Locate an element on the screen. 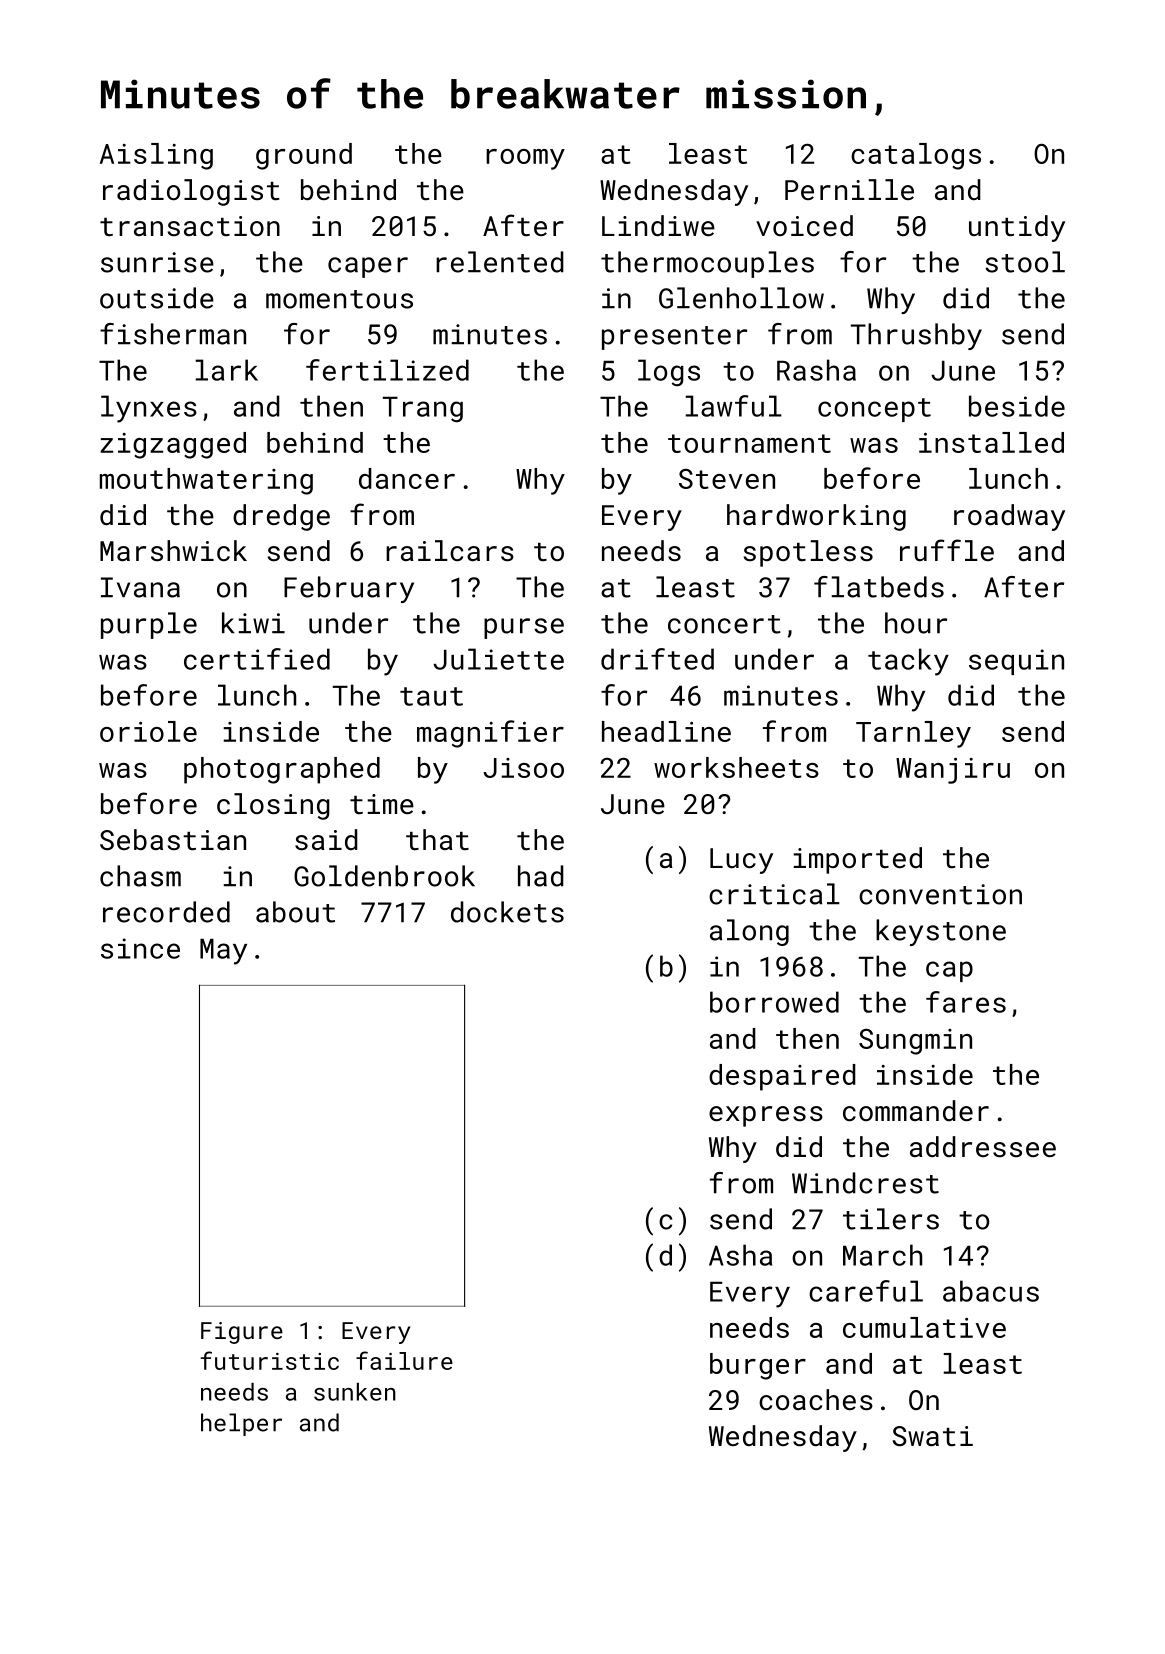  said is located at coordinates (326, 839).
